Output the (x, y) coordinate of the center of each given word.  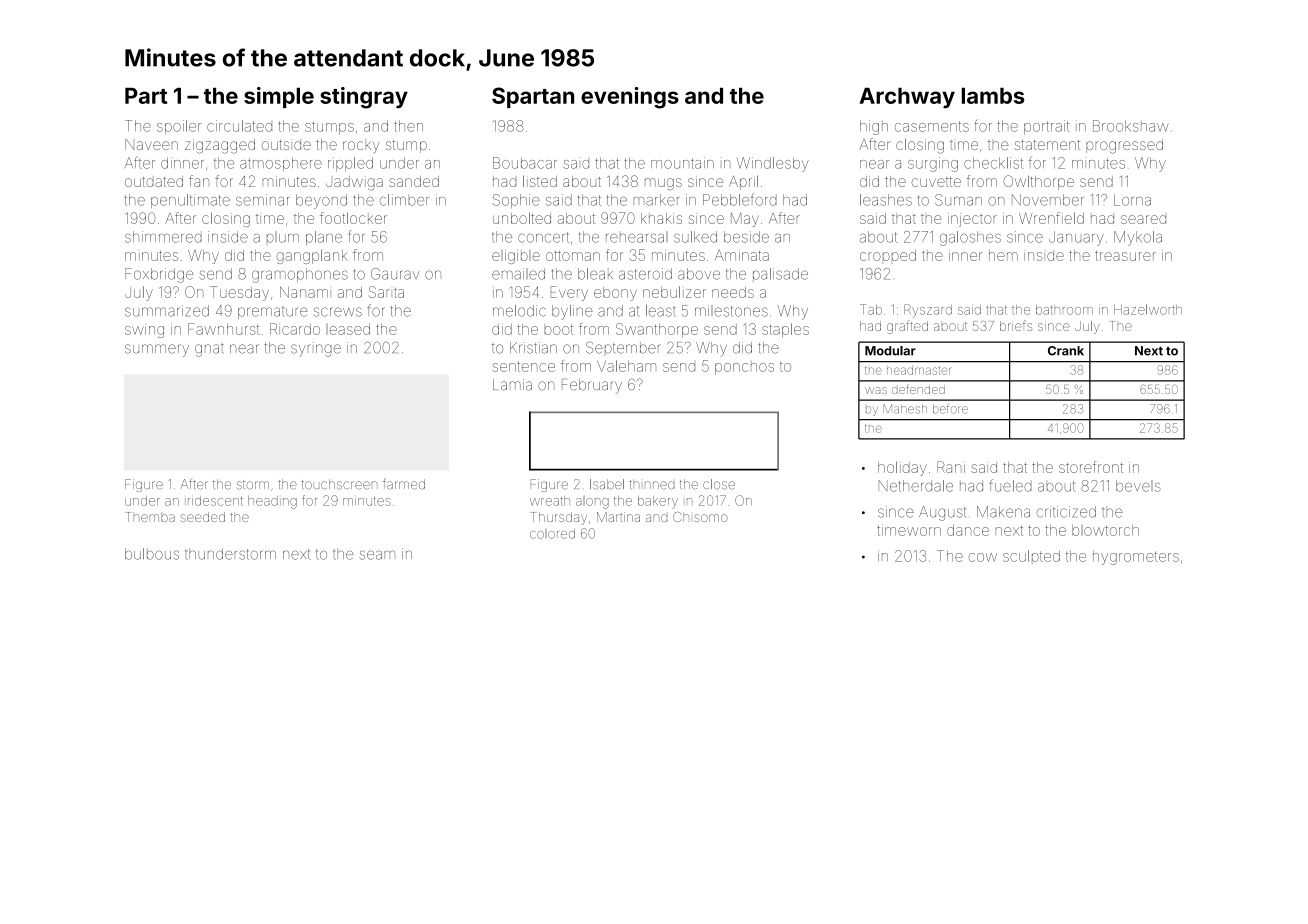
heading (272, 502)
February (592, 386)
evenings (630, 98)
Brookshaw (1131, 126)
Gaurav (395, 274)
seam (377, 555)
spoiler (179, 127)
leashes (886, 200)
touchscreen (339, 484)
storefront (1091, 467)
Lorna (1132, 200)
